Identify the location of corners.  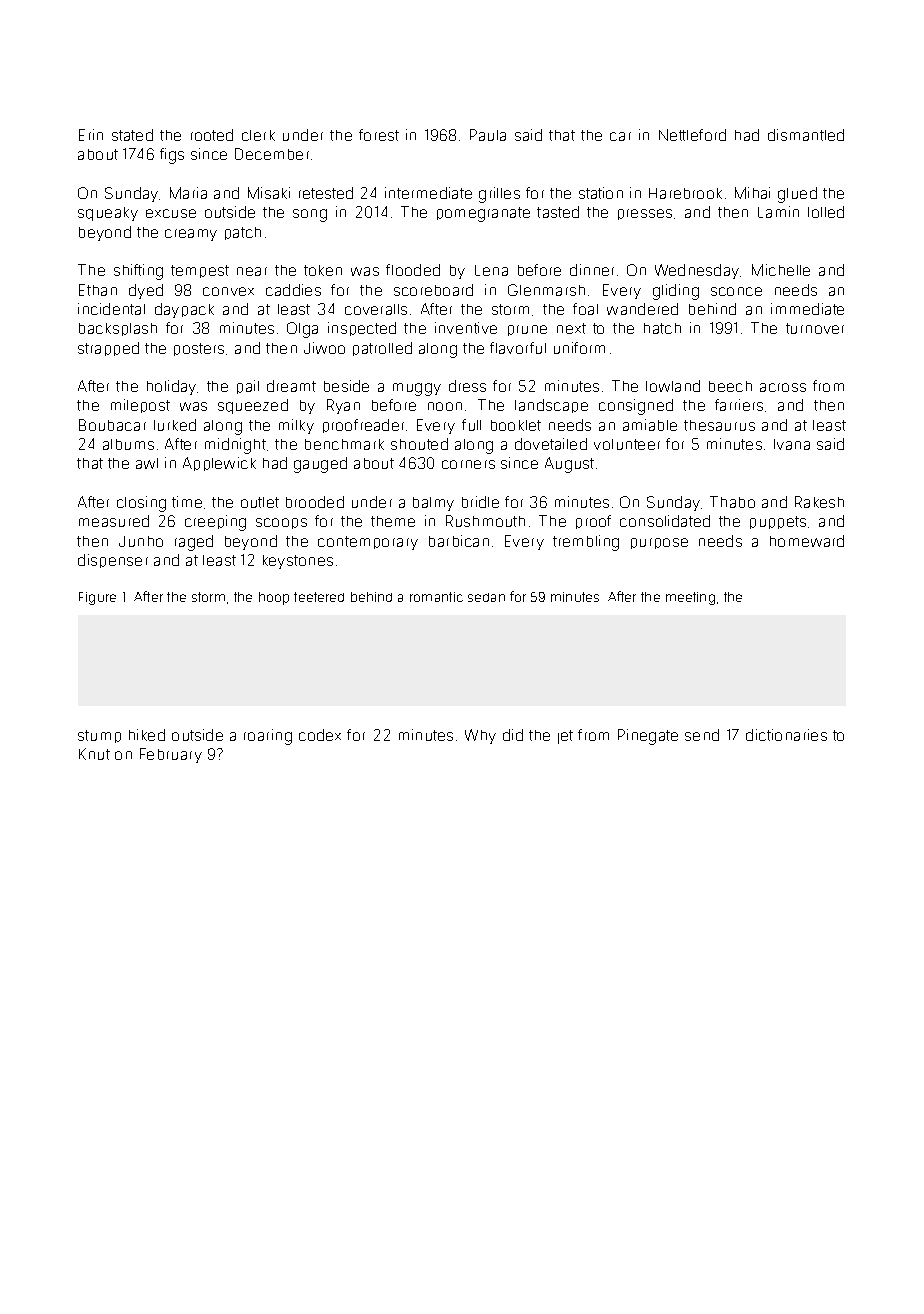
(468, 464).
